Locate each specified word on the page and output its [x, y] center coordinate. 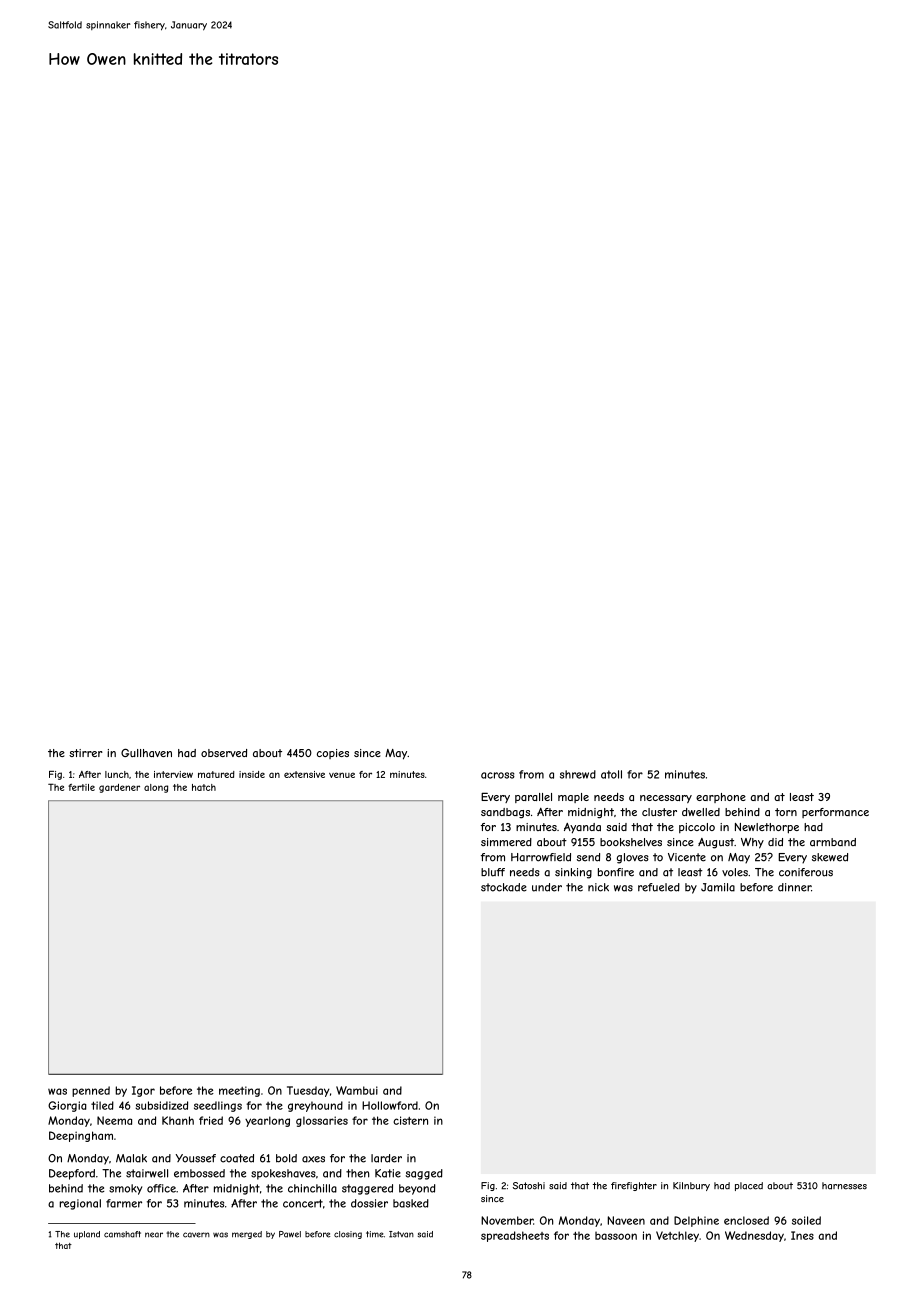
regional [80, 1204]
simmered [506, 842]
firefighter [634, 1186]
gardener [119, 788]
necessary [666, 799]
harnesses [844, 1186]
